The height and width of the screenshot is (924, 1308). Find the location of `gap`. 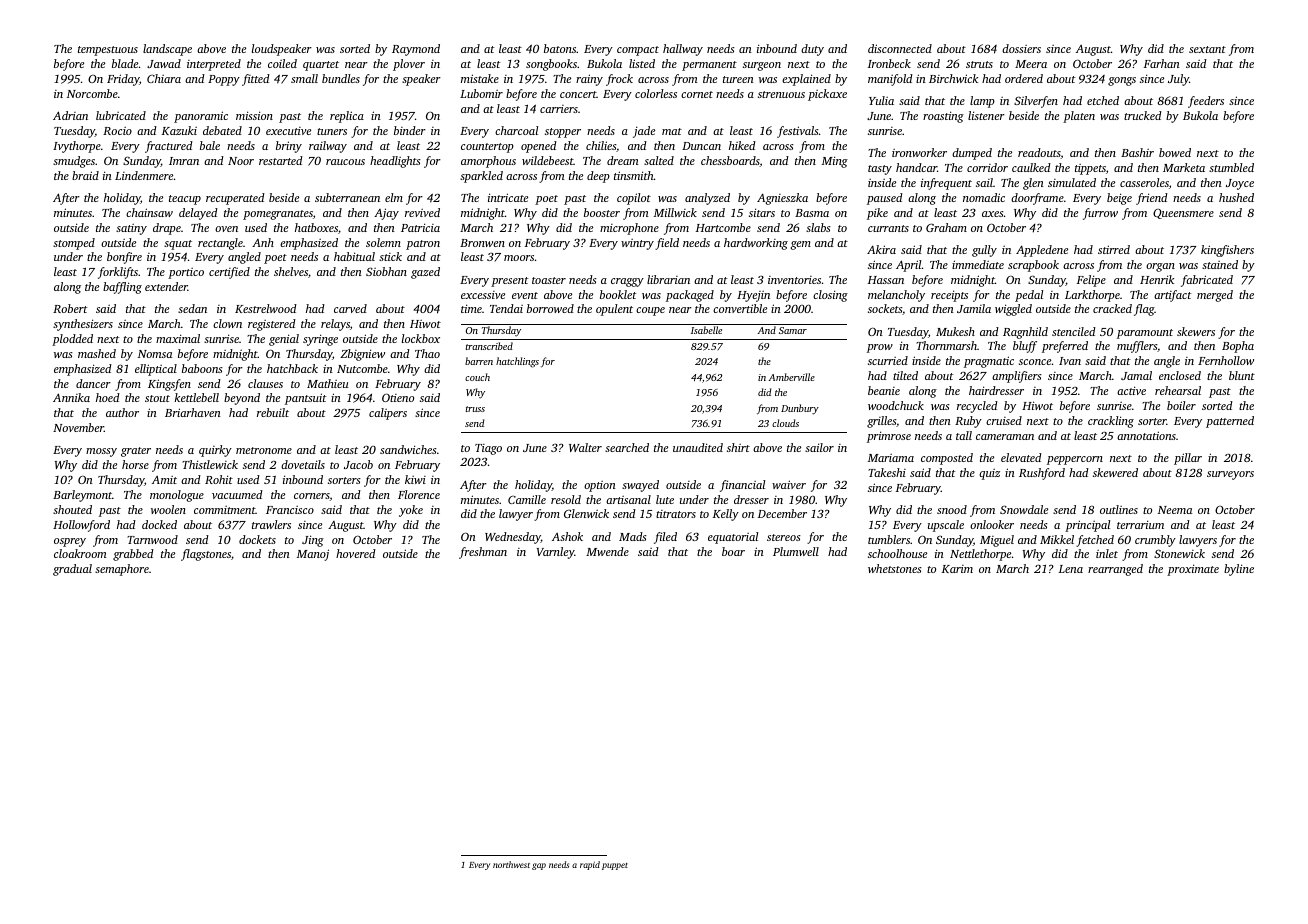

gap is located at coordinates (539, 866).
